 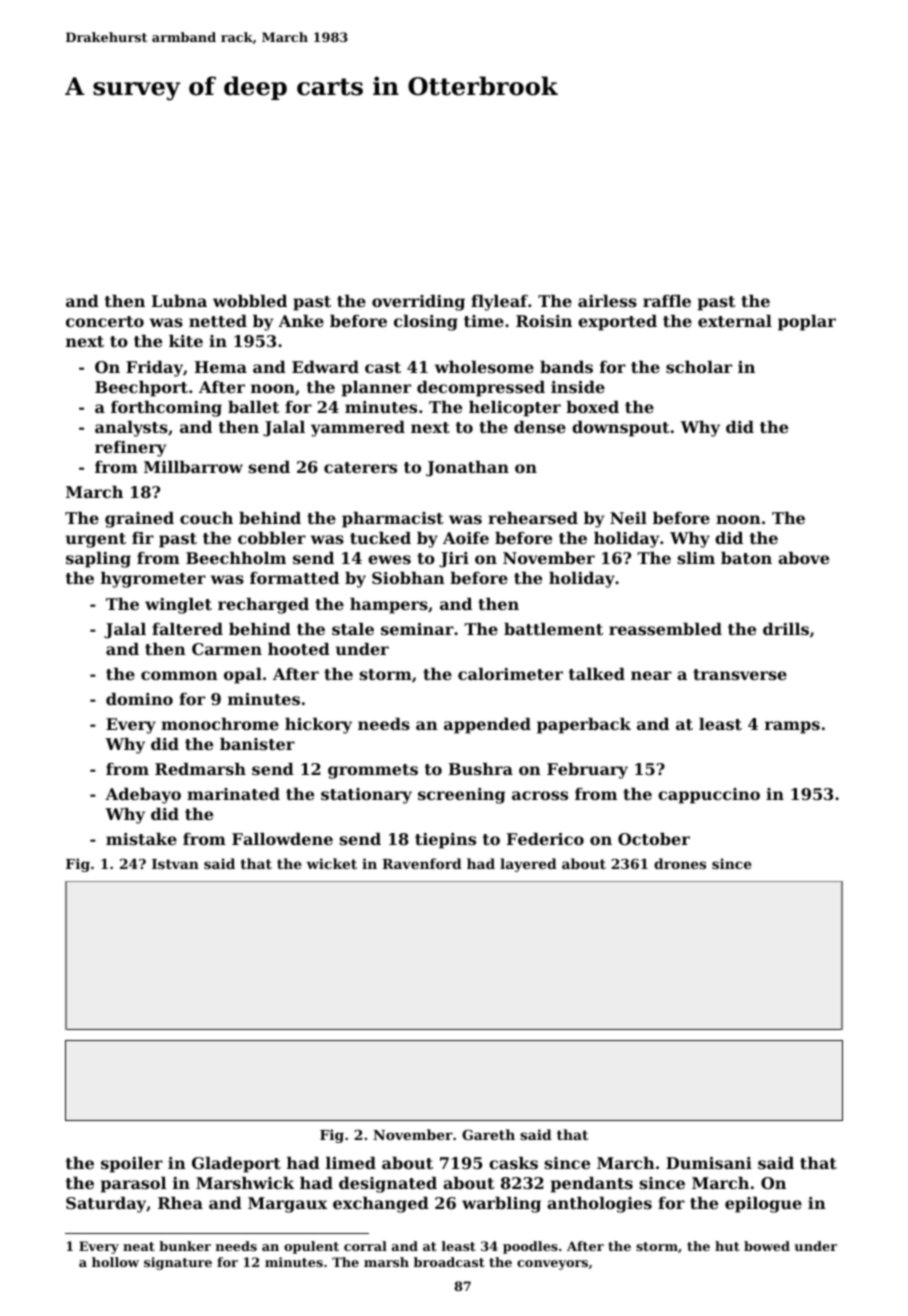 What do you see at coordinates (533, 518) in the screenshot?
I see `rehearsed` at bounding box center [533, 518].
